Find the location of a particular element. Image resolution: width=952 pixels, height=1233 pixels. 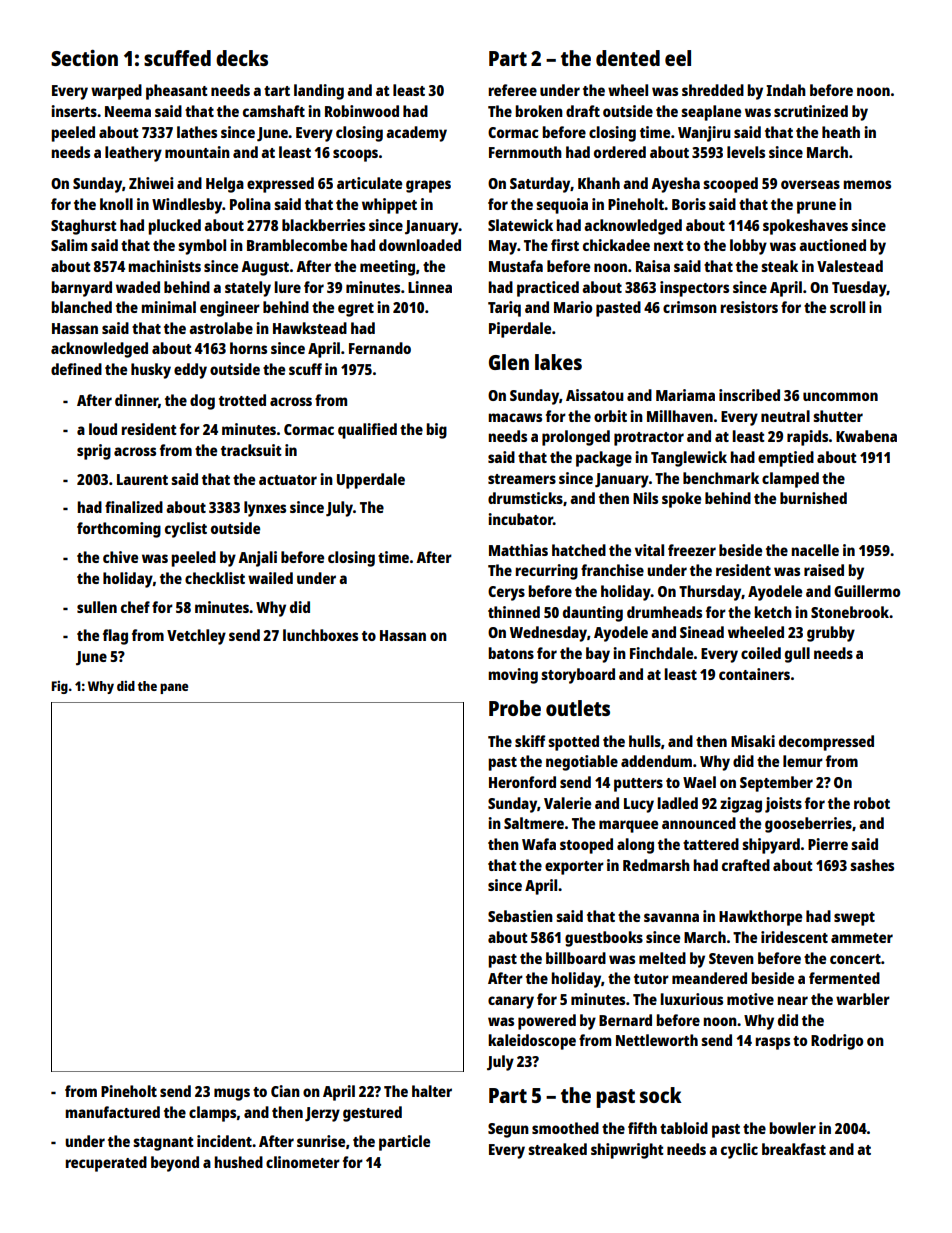

Sebastien is located at coordinates (520, 916).
